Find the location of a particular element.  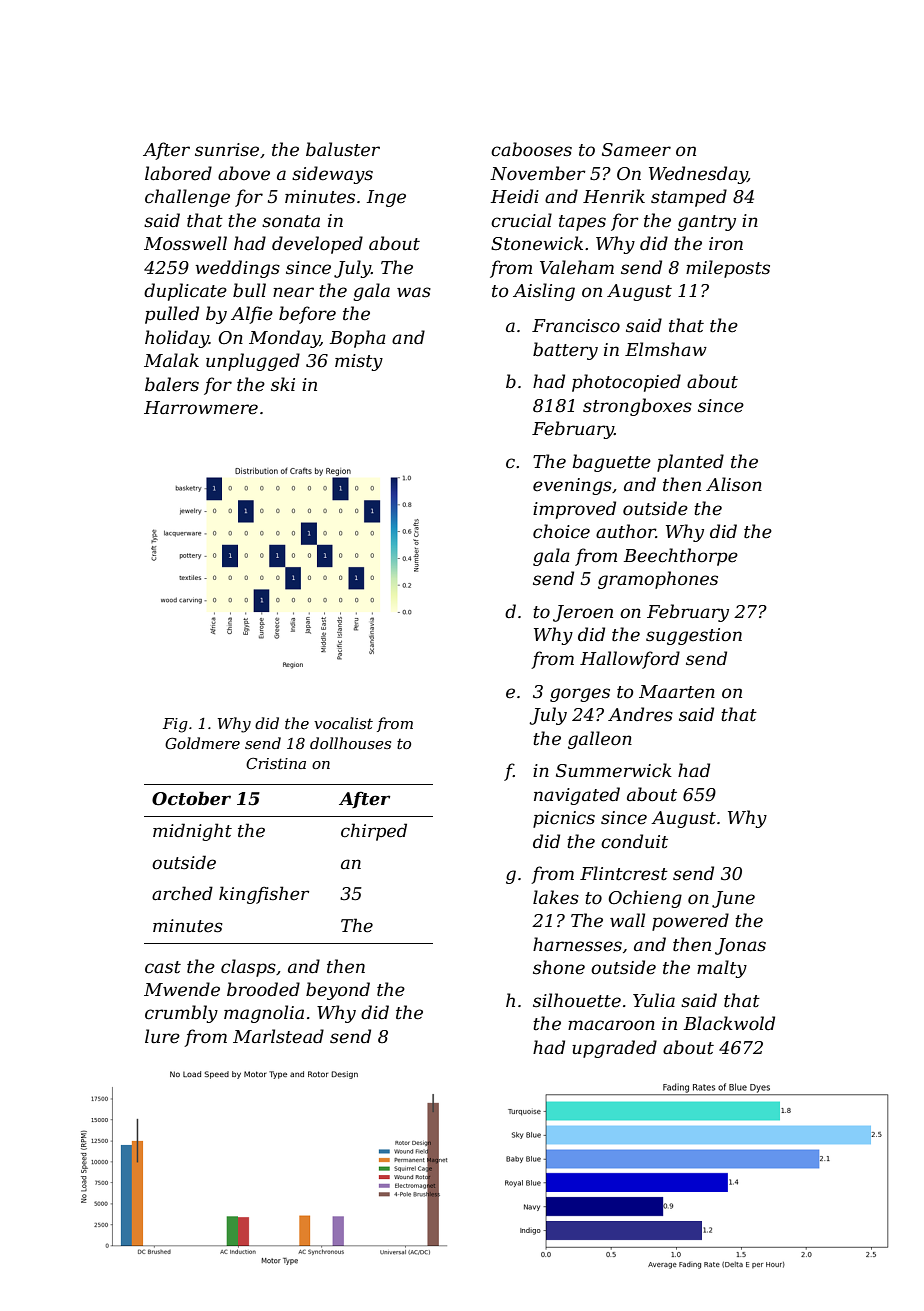

unplugged is located at coordinates (253, 362).
